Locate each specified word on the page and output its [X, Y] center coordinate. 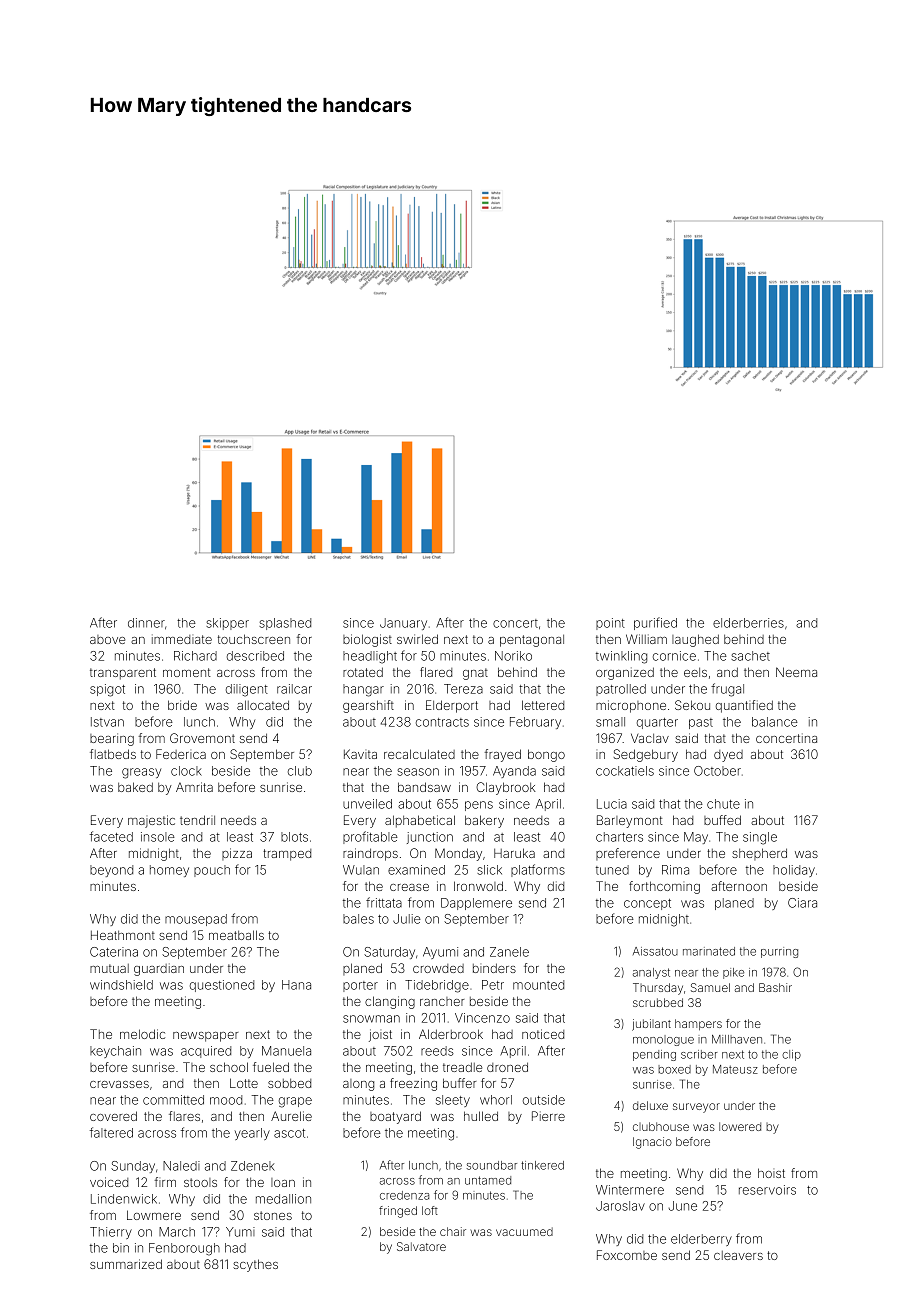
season [418, 772]
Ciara [802, 903]
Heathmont [123, 935]
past [701, 723]
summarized [126, 1264]
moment [187, 672]
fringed [398, 1212]
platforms [538, 870]
